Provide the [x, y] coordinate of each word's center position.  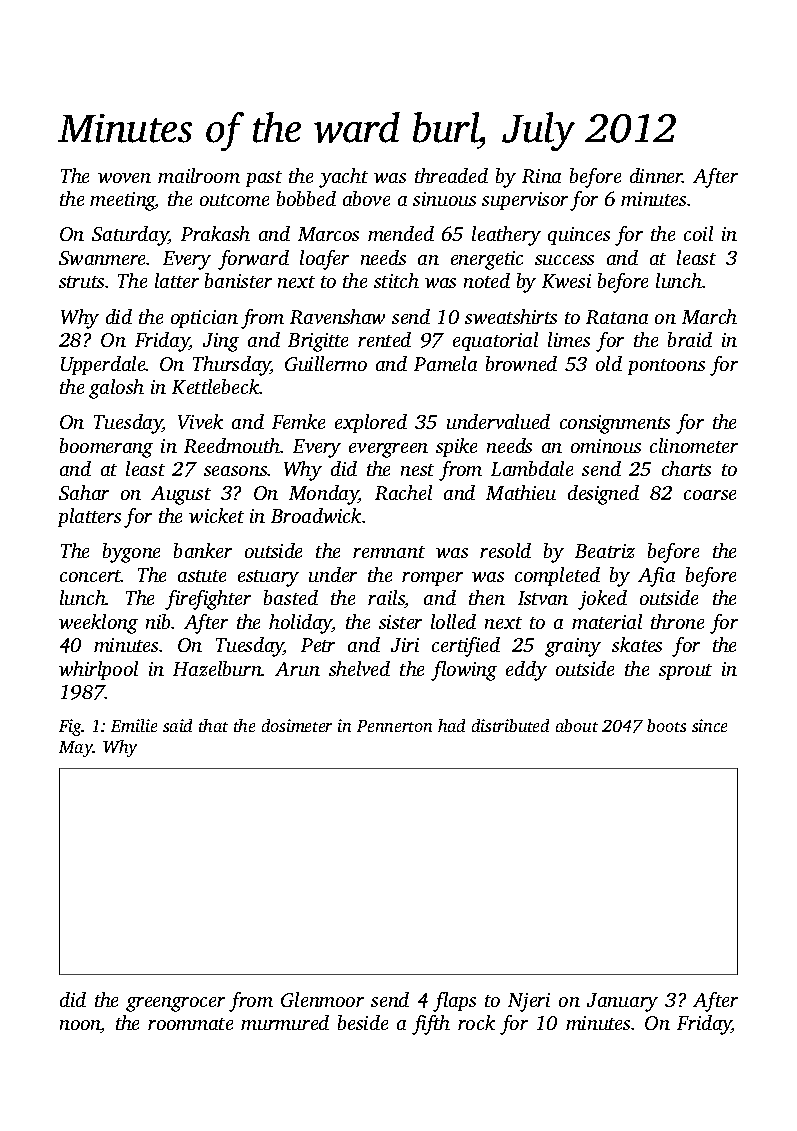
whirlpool [98, 670]
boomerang [106, 448]
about [577, 725]
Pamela [445, 363]
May [76, 749]
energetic [487, 260]
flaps [454, 1002]
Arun [297, 669]
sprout [685, 672]
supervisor [525, 201]
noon [80, 1026]
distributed [510, 725]
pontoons [666, 367]
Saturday [130, 236]
